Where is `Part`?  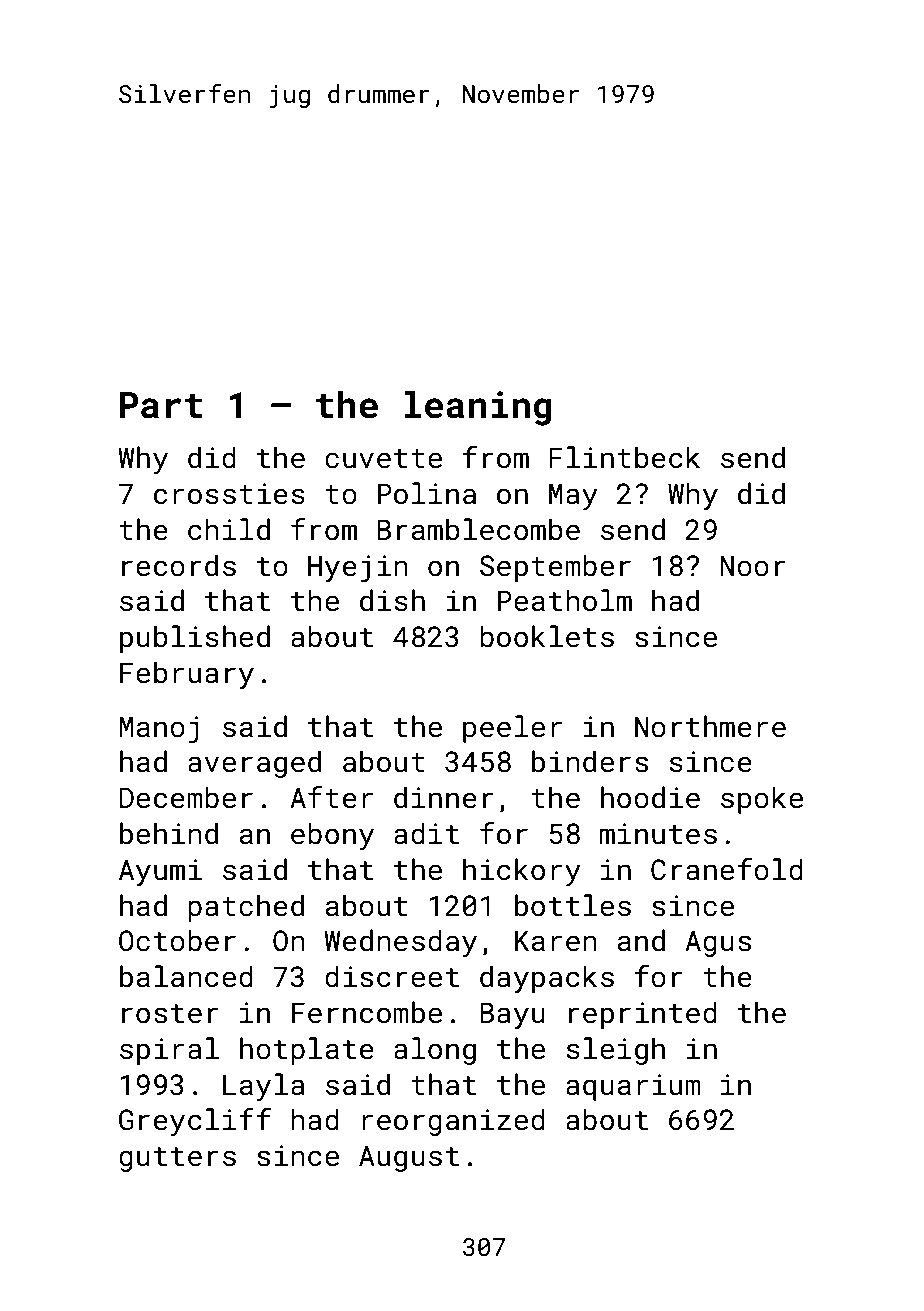 Part is located at coordinates (161, 405).
